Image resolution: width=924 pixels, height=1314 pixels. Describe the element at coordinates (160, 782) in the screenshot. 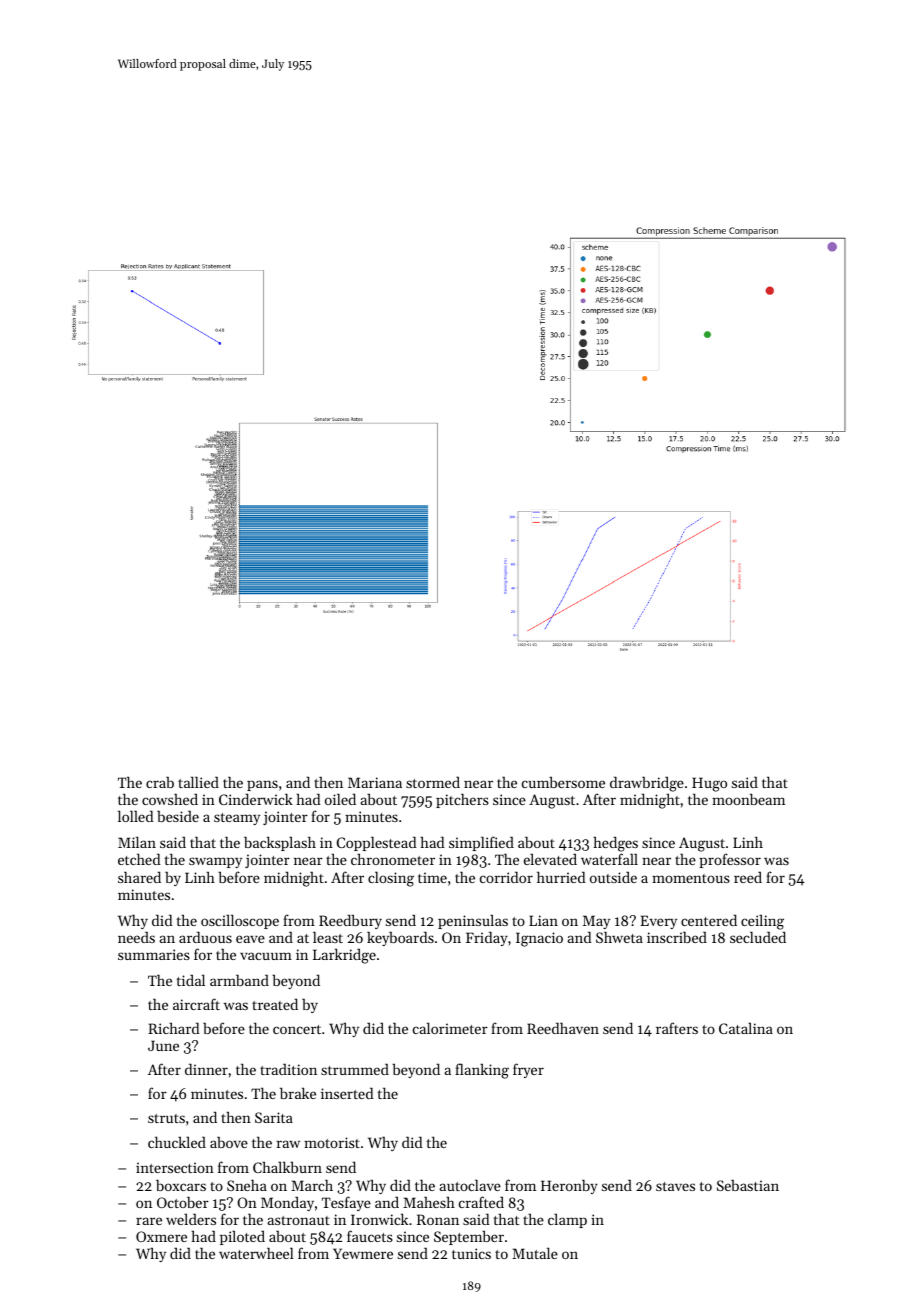

I see `crab` at that location.
